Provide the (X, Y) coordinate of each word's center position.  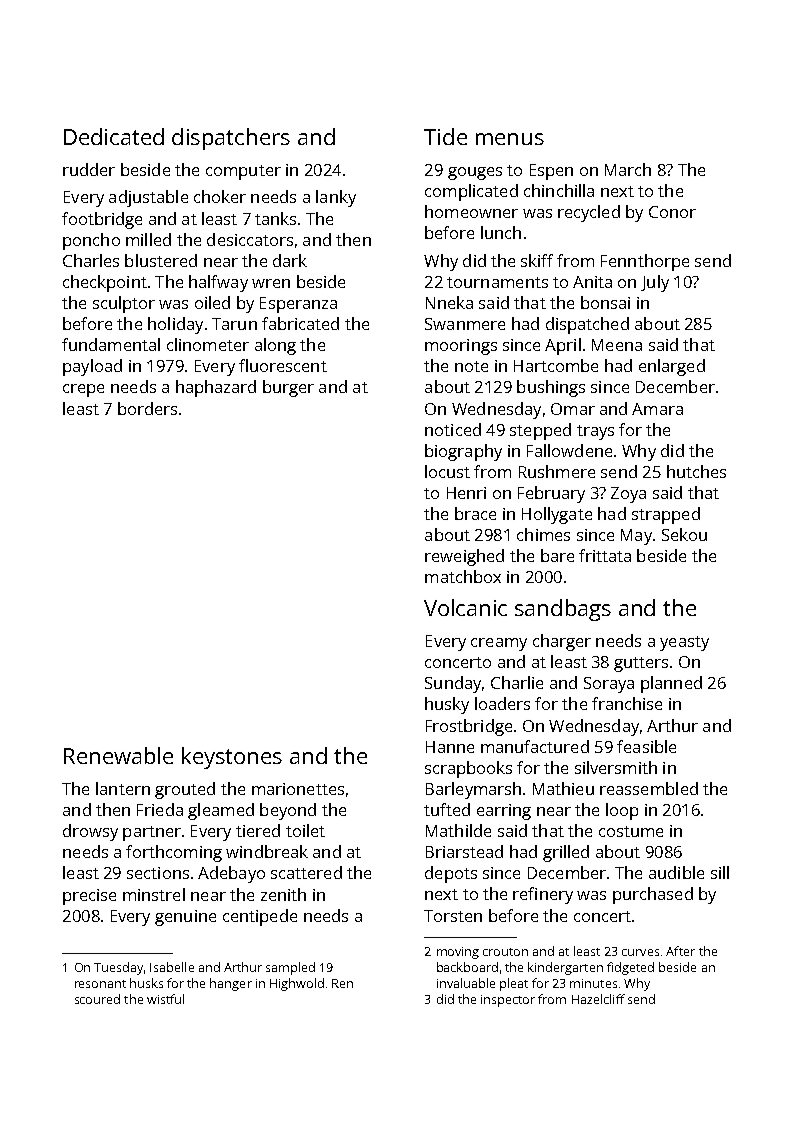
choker (220, 196)
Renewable (118, 755)
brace (475, 513)
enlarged (672, 367)
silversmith (616, 767)
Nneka (449, 302)
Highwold (297, 984)
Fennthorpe (645, 262)
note (471, 366)
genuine (185, 918)
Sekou (684, 534)
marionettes (298, 789)
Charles (91, 260)
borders (147, 408)
